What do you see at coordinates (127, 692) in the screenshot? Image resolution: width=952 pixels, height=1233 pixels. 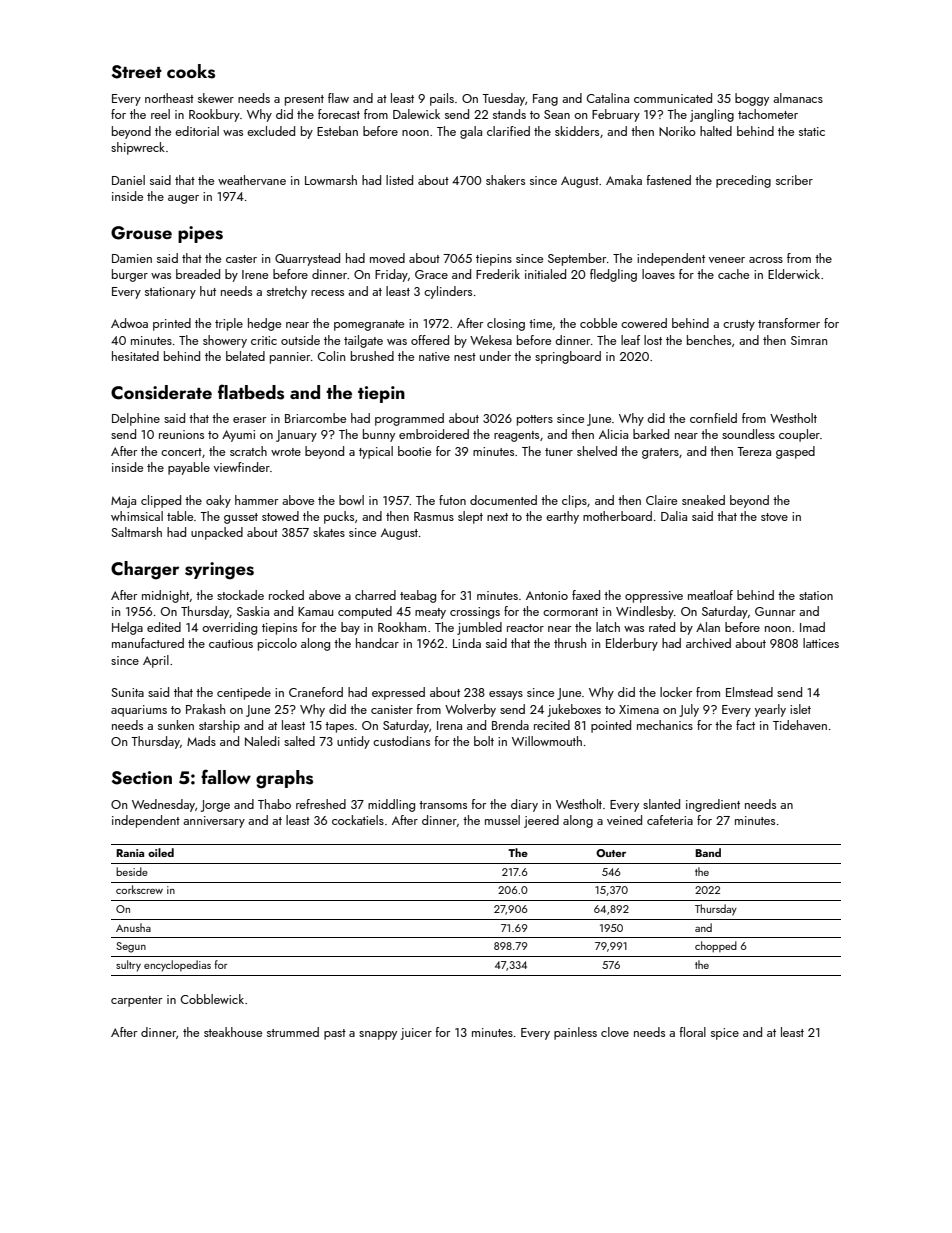 I see `Sunita` at bounding box center [127, 692].
